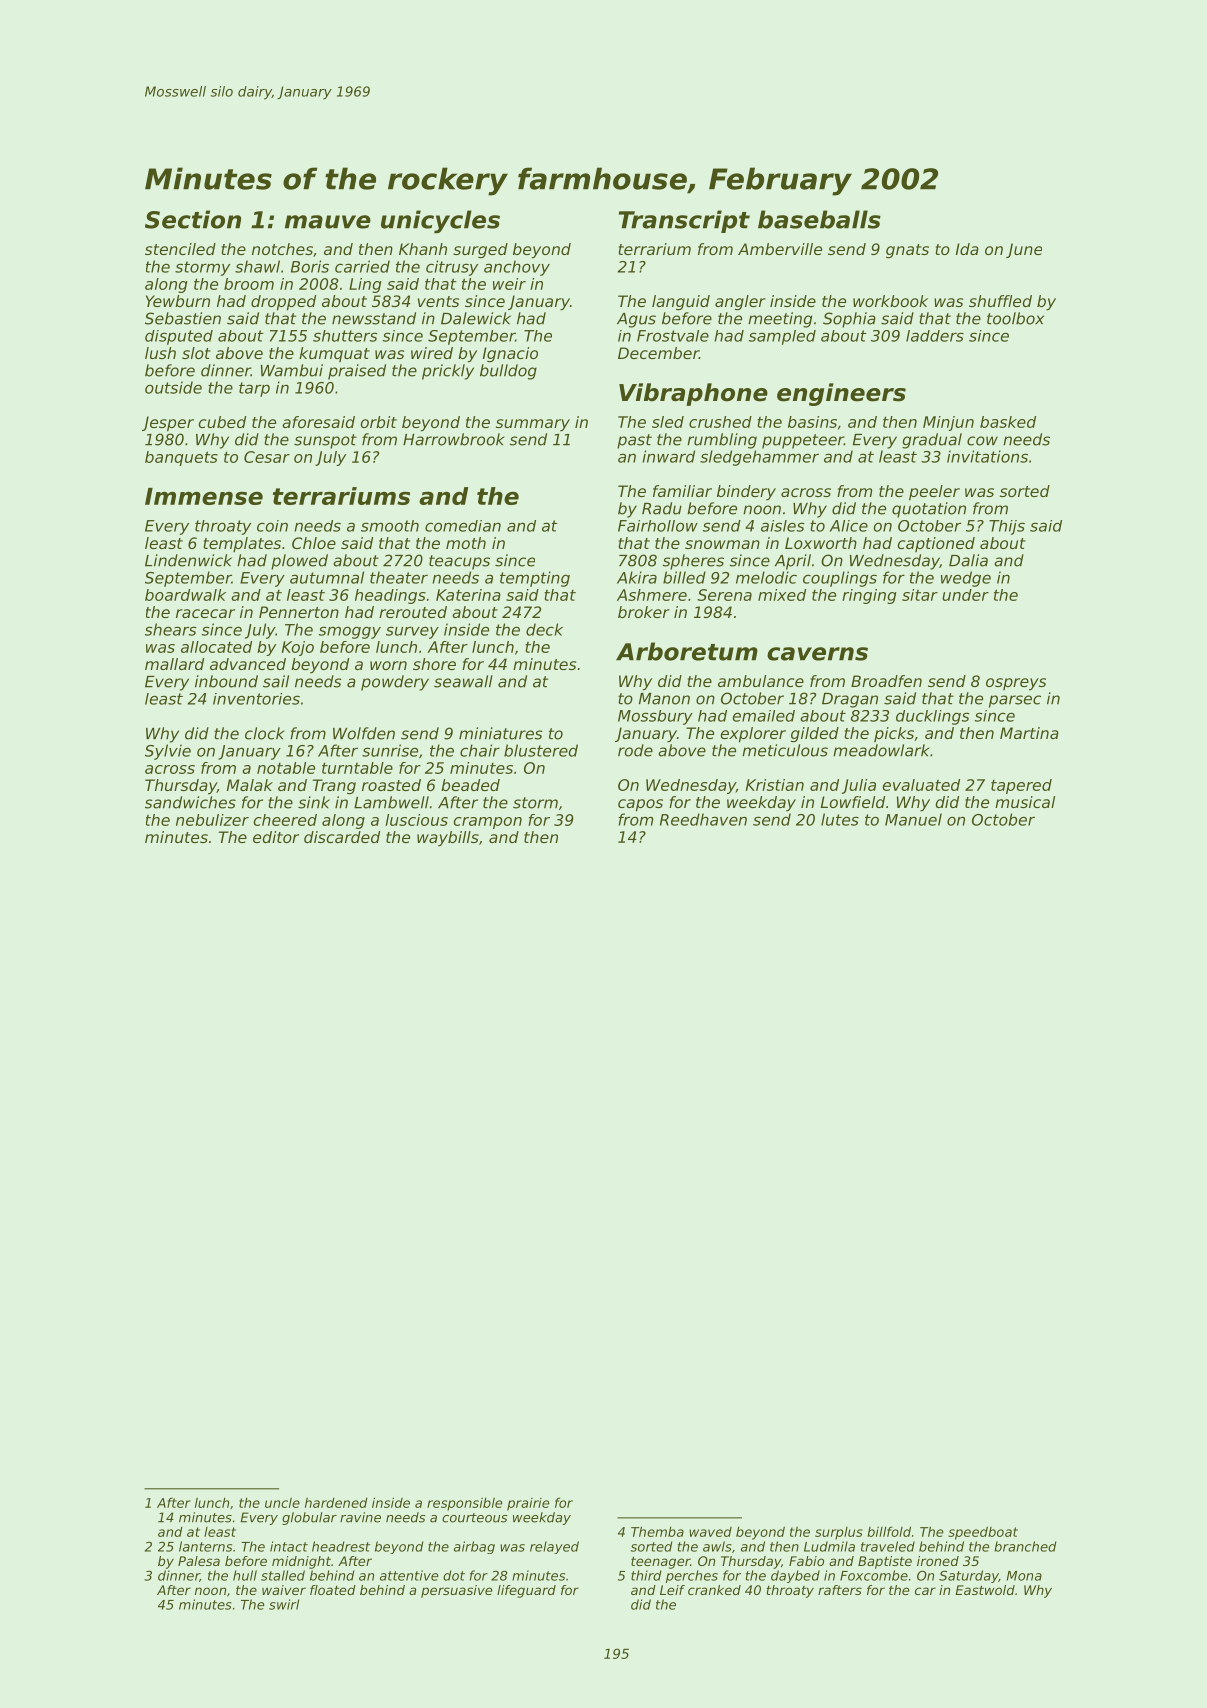 The image size is (1207, 1708). I want to click on Broadfen, so click(886, 681).
